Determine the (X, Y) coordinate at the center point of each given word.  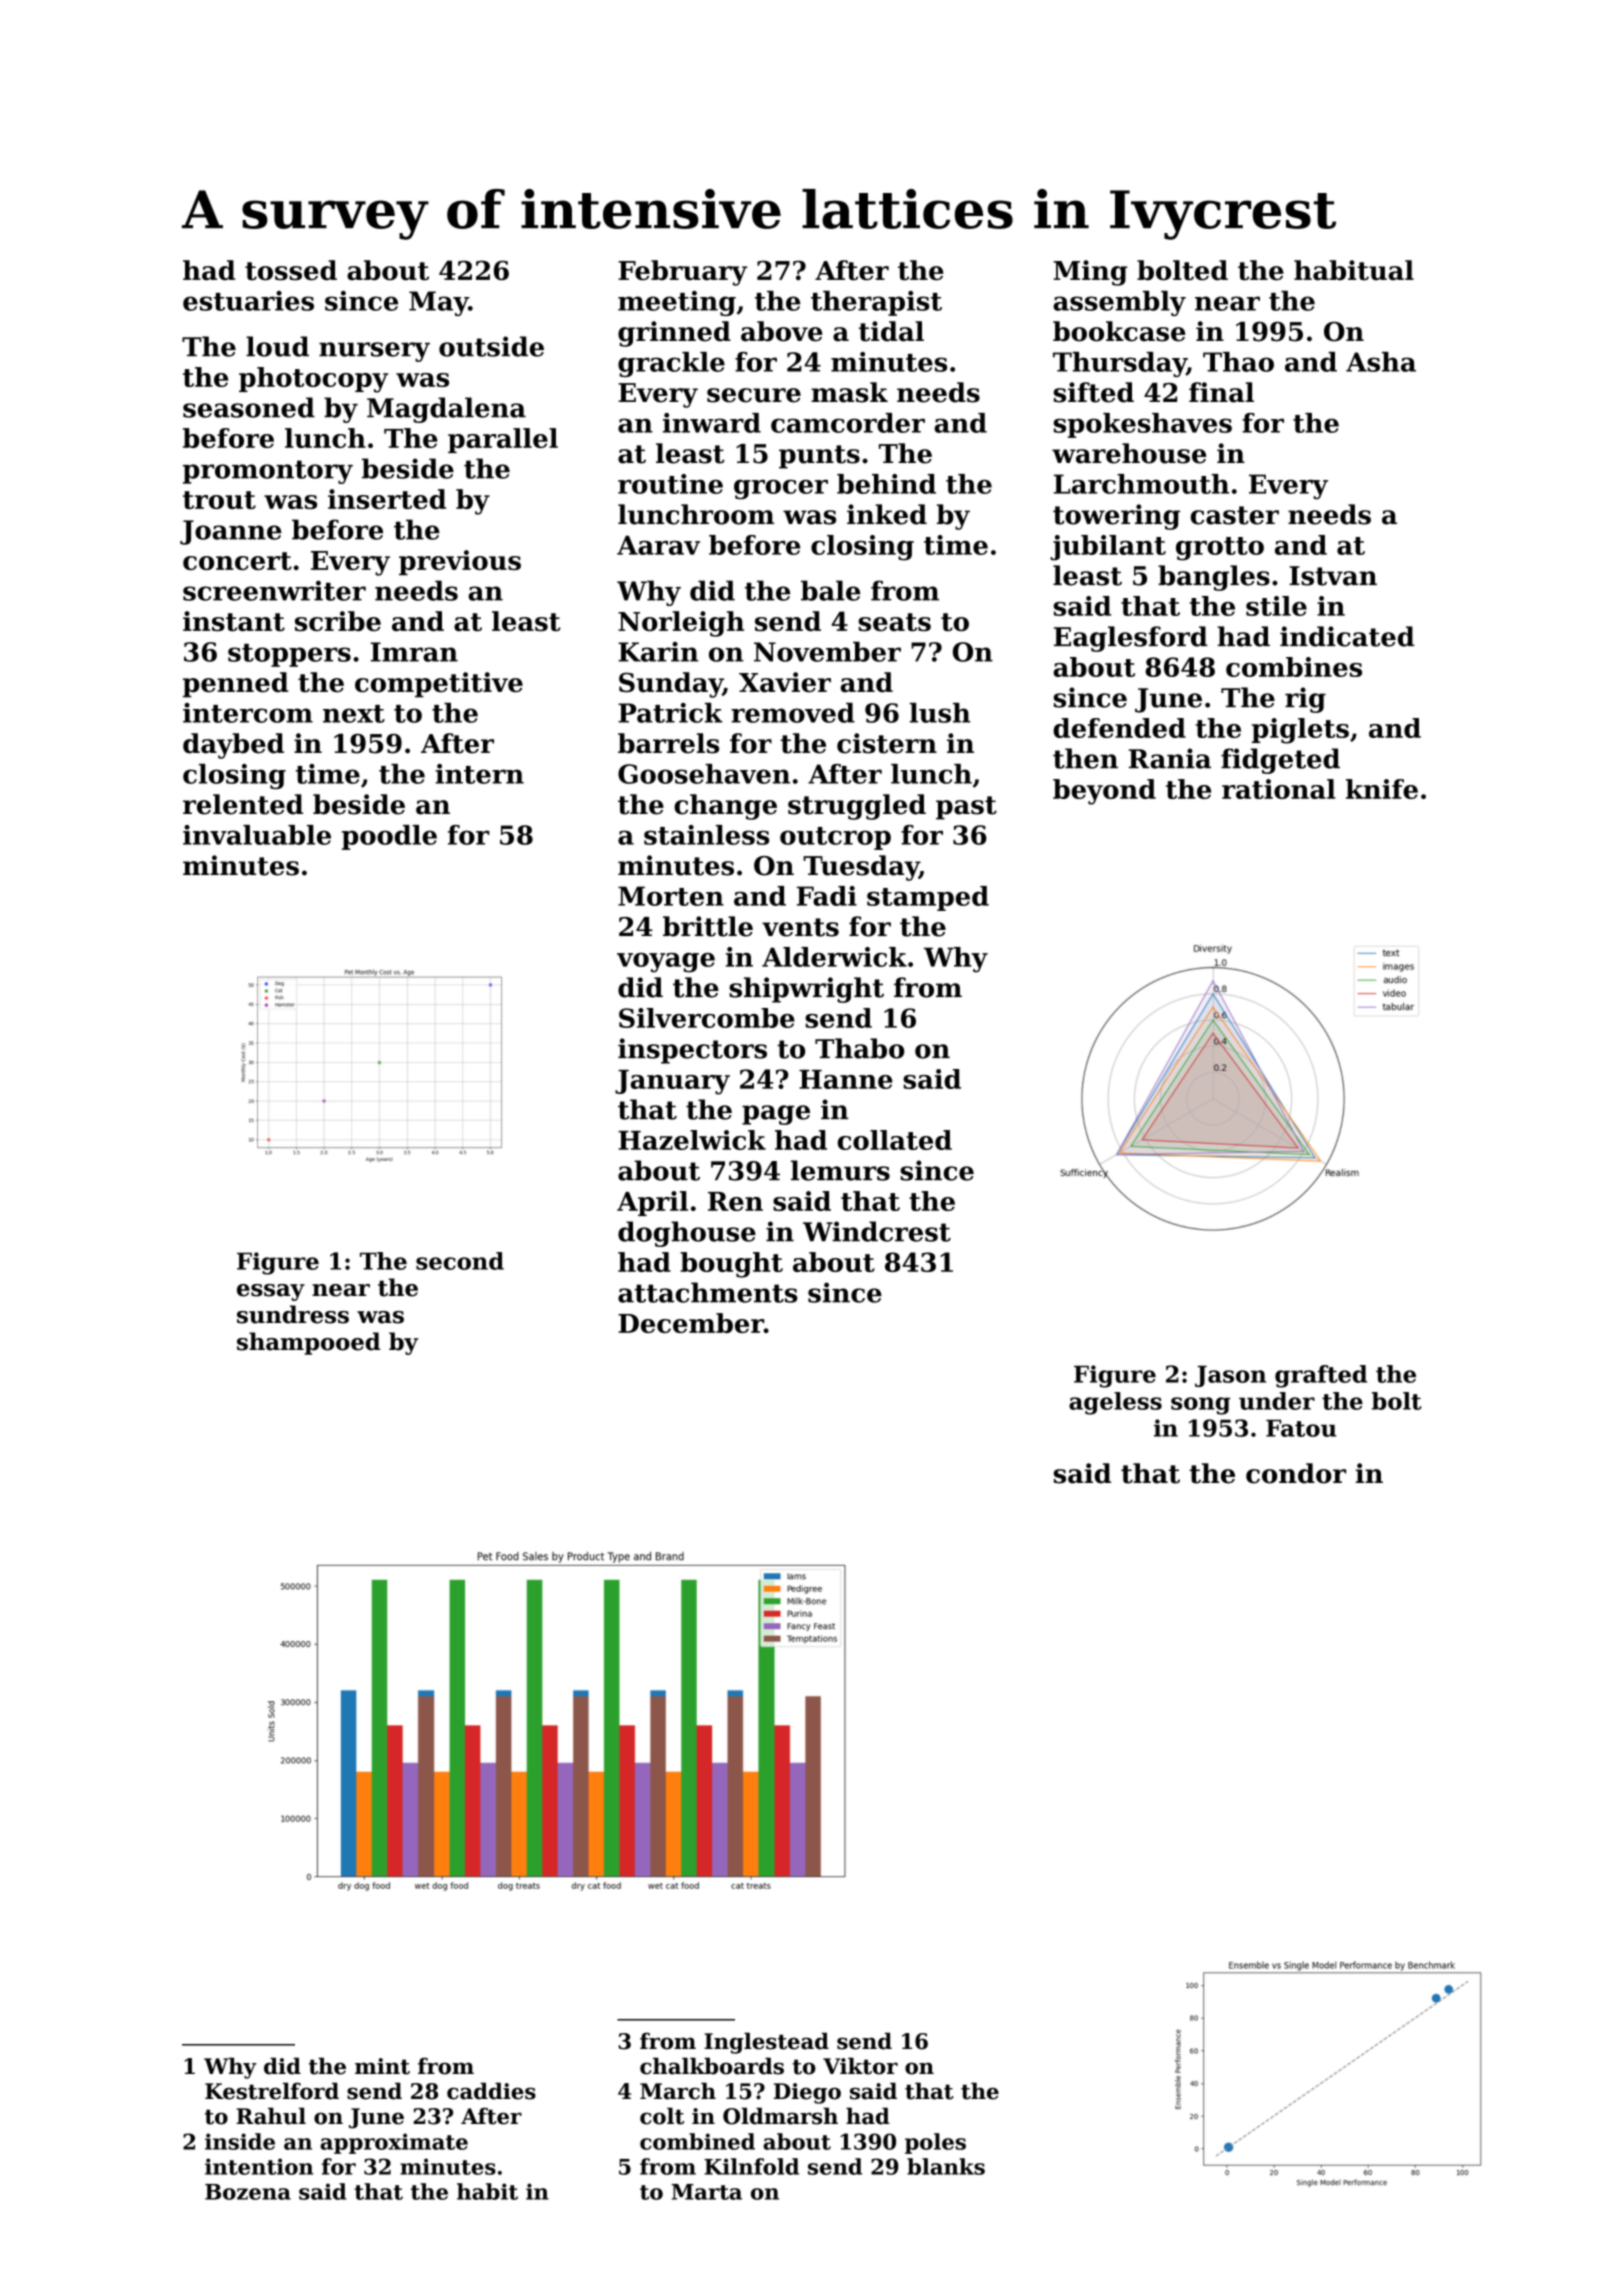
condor (1296, 1473)
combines (1294, 667)
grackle (671, 364)
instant (234, 621)
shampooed (308, 1343)
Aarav (658, 545)
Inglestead (766, 2043)
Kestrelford (272, 2091)
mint (382, 2066)
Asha (1381, 362)
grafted (1321, 1376)
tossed (291, 270)
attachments (707, 1292)
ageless (1115, 1403)
